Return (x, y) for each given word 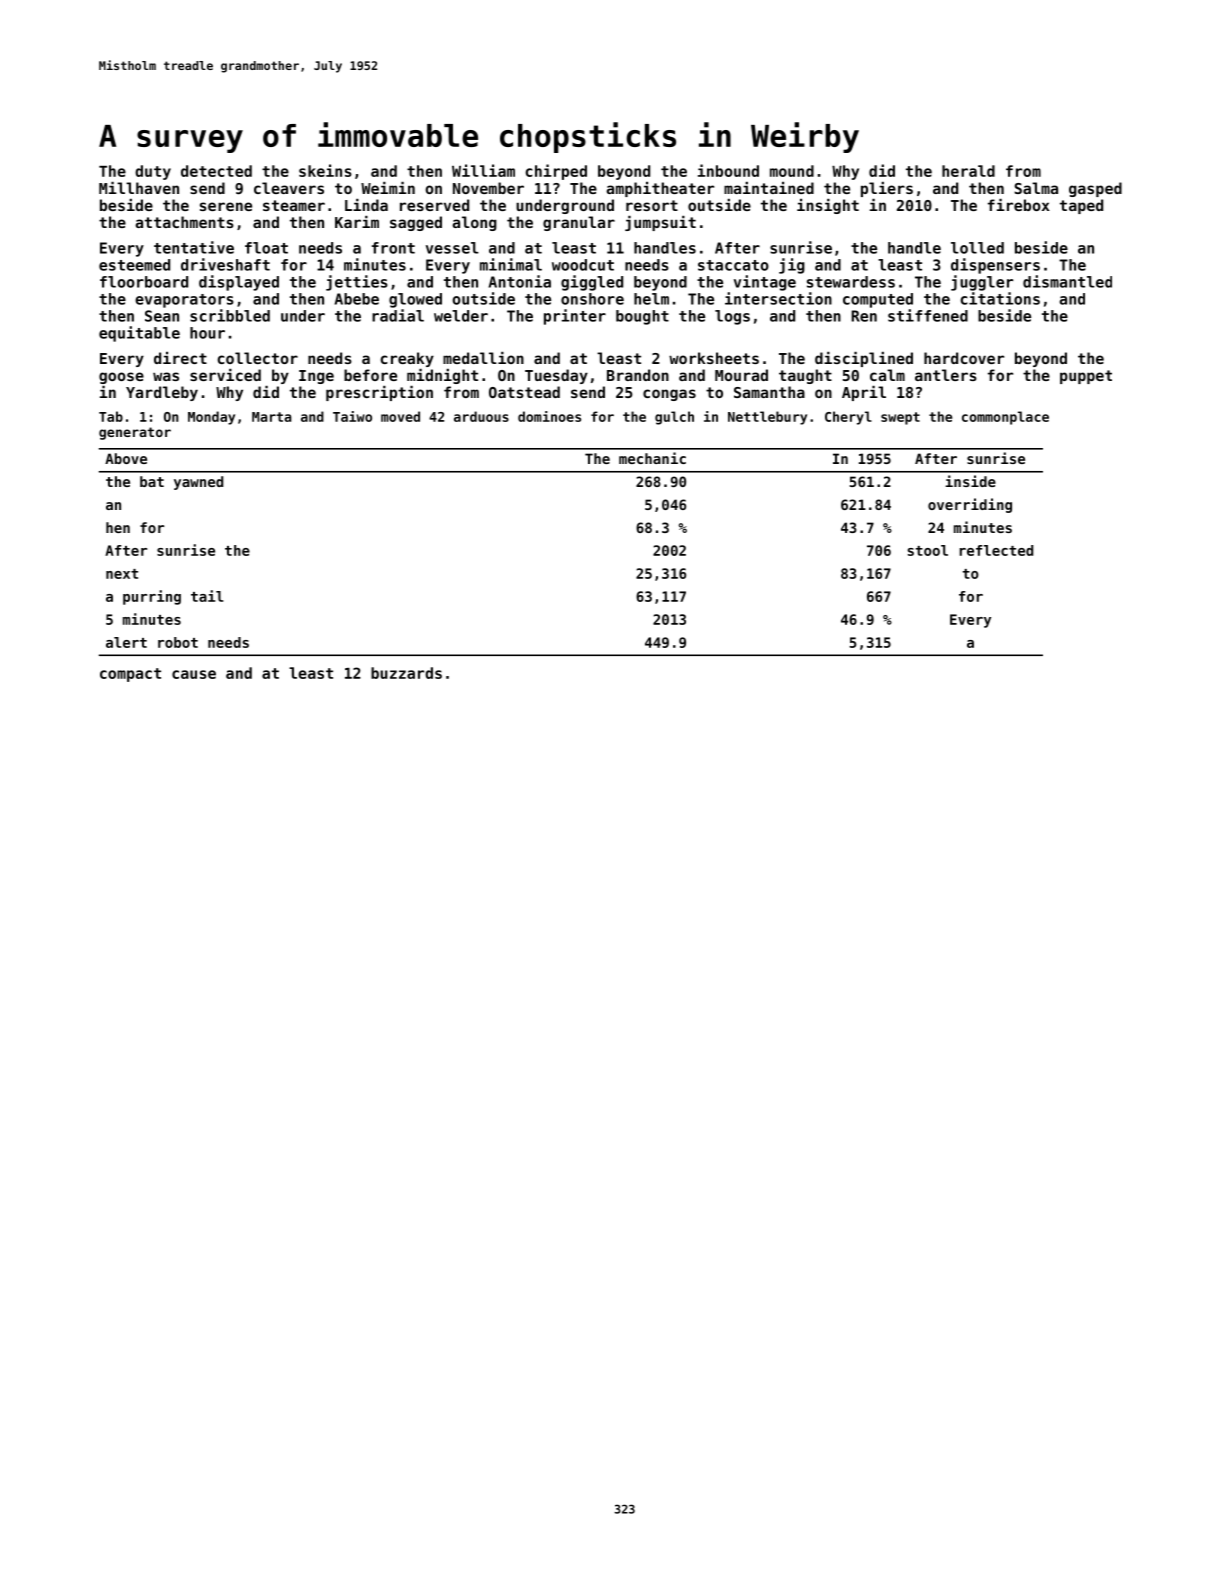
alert (126, 642)
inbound (728, 170)
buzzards (406, 673)
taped (1081, 206)
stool (927, 550)
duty (153, 172)
